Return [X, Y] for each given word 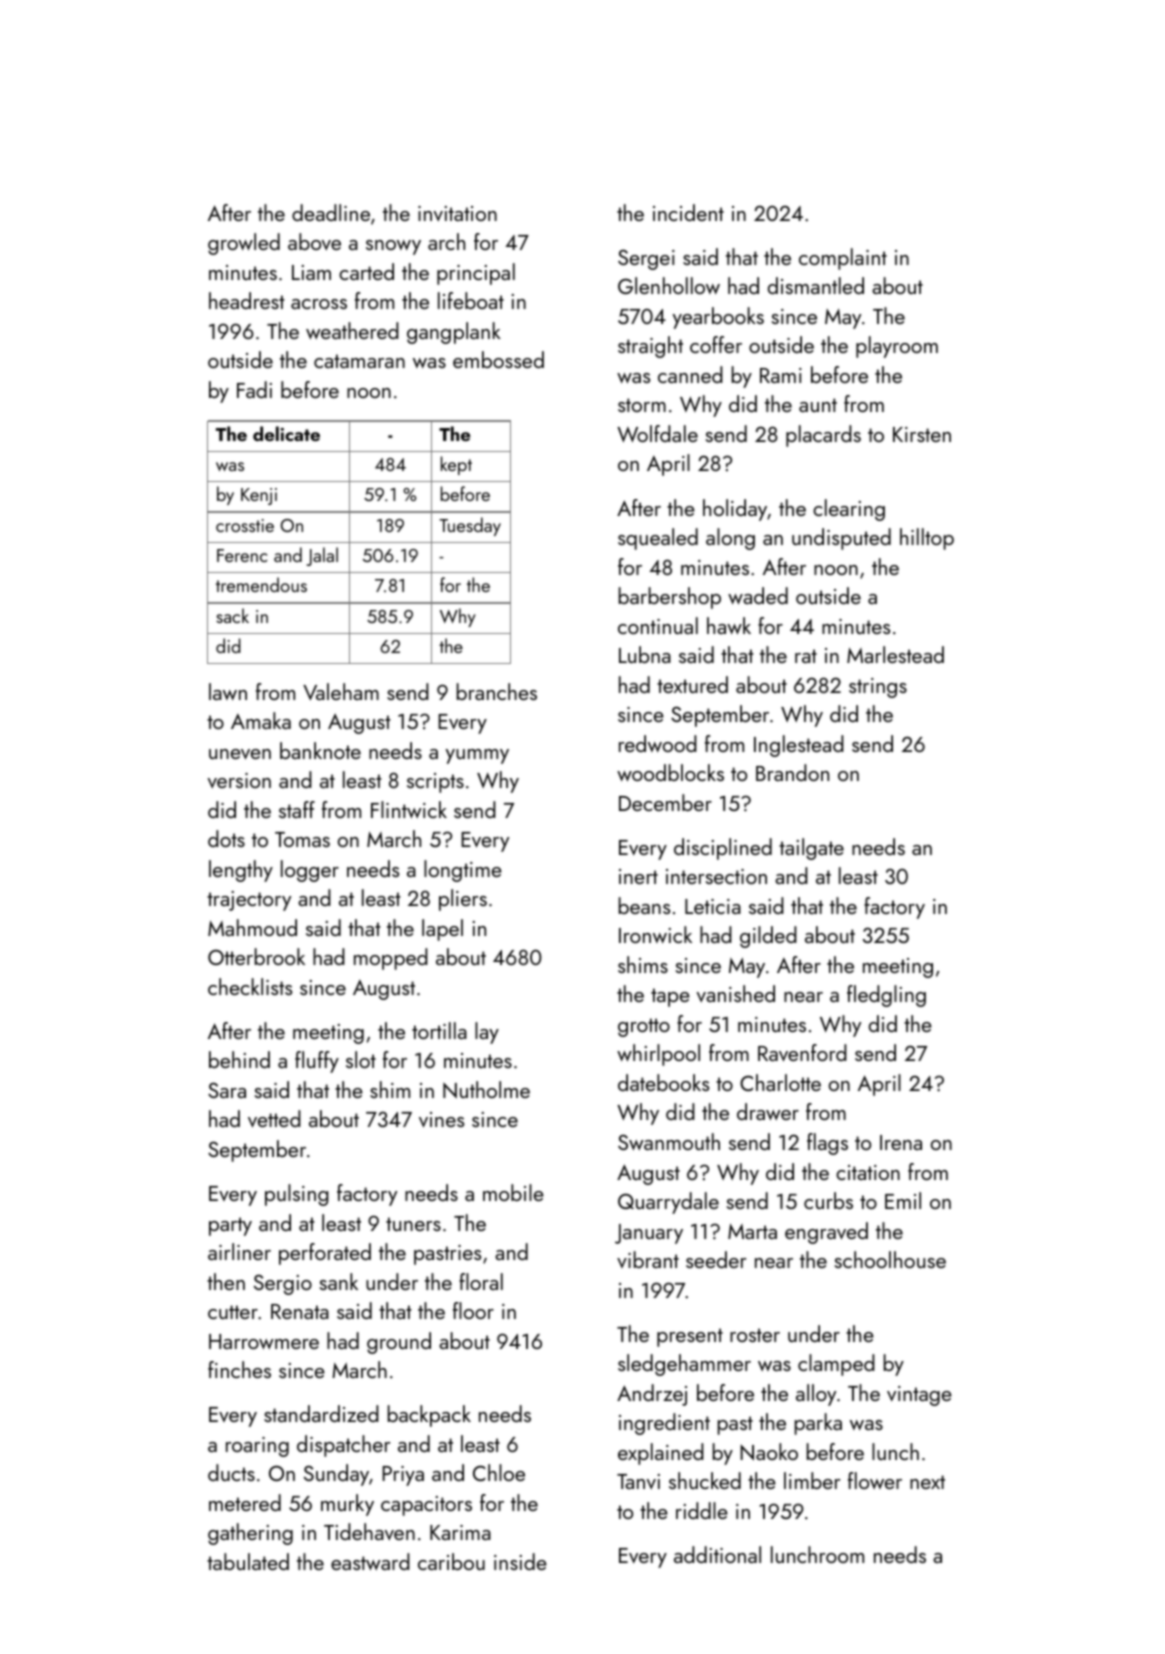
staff [297, 809]
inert [638, 876]
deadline [331, 212]
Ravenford [802, 1053]
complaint [843, 259]
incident [688, 212]
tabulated [248, 1561]
